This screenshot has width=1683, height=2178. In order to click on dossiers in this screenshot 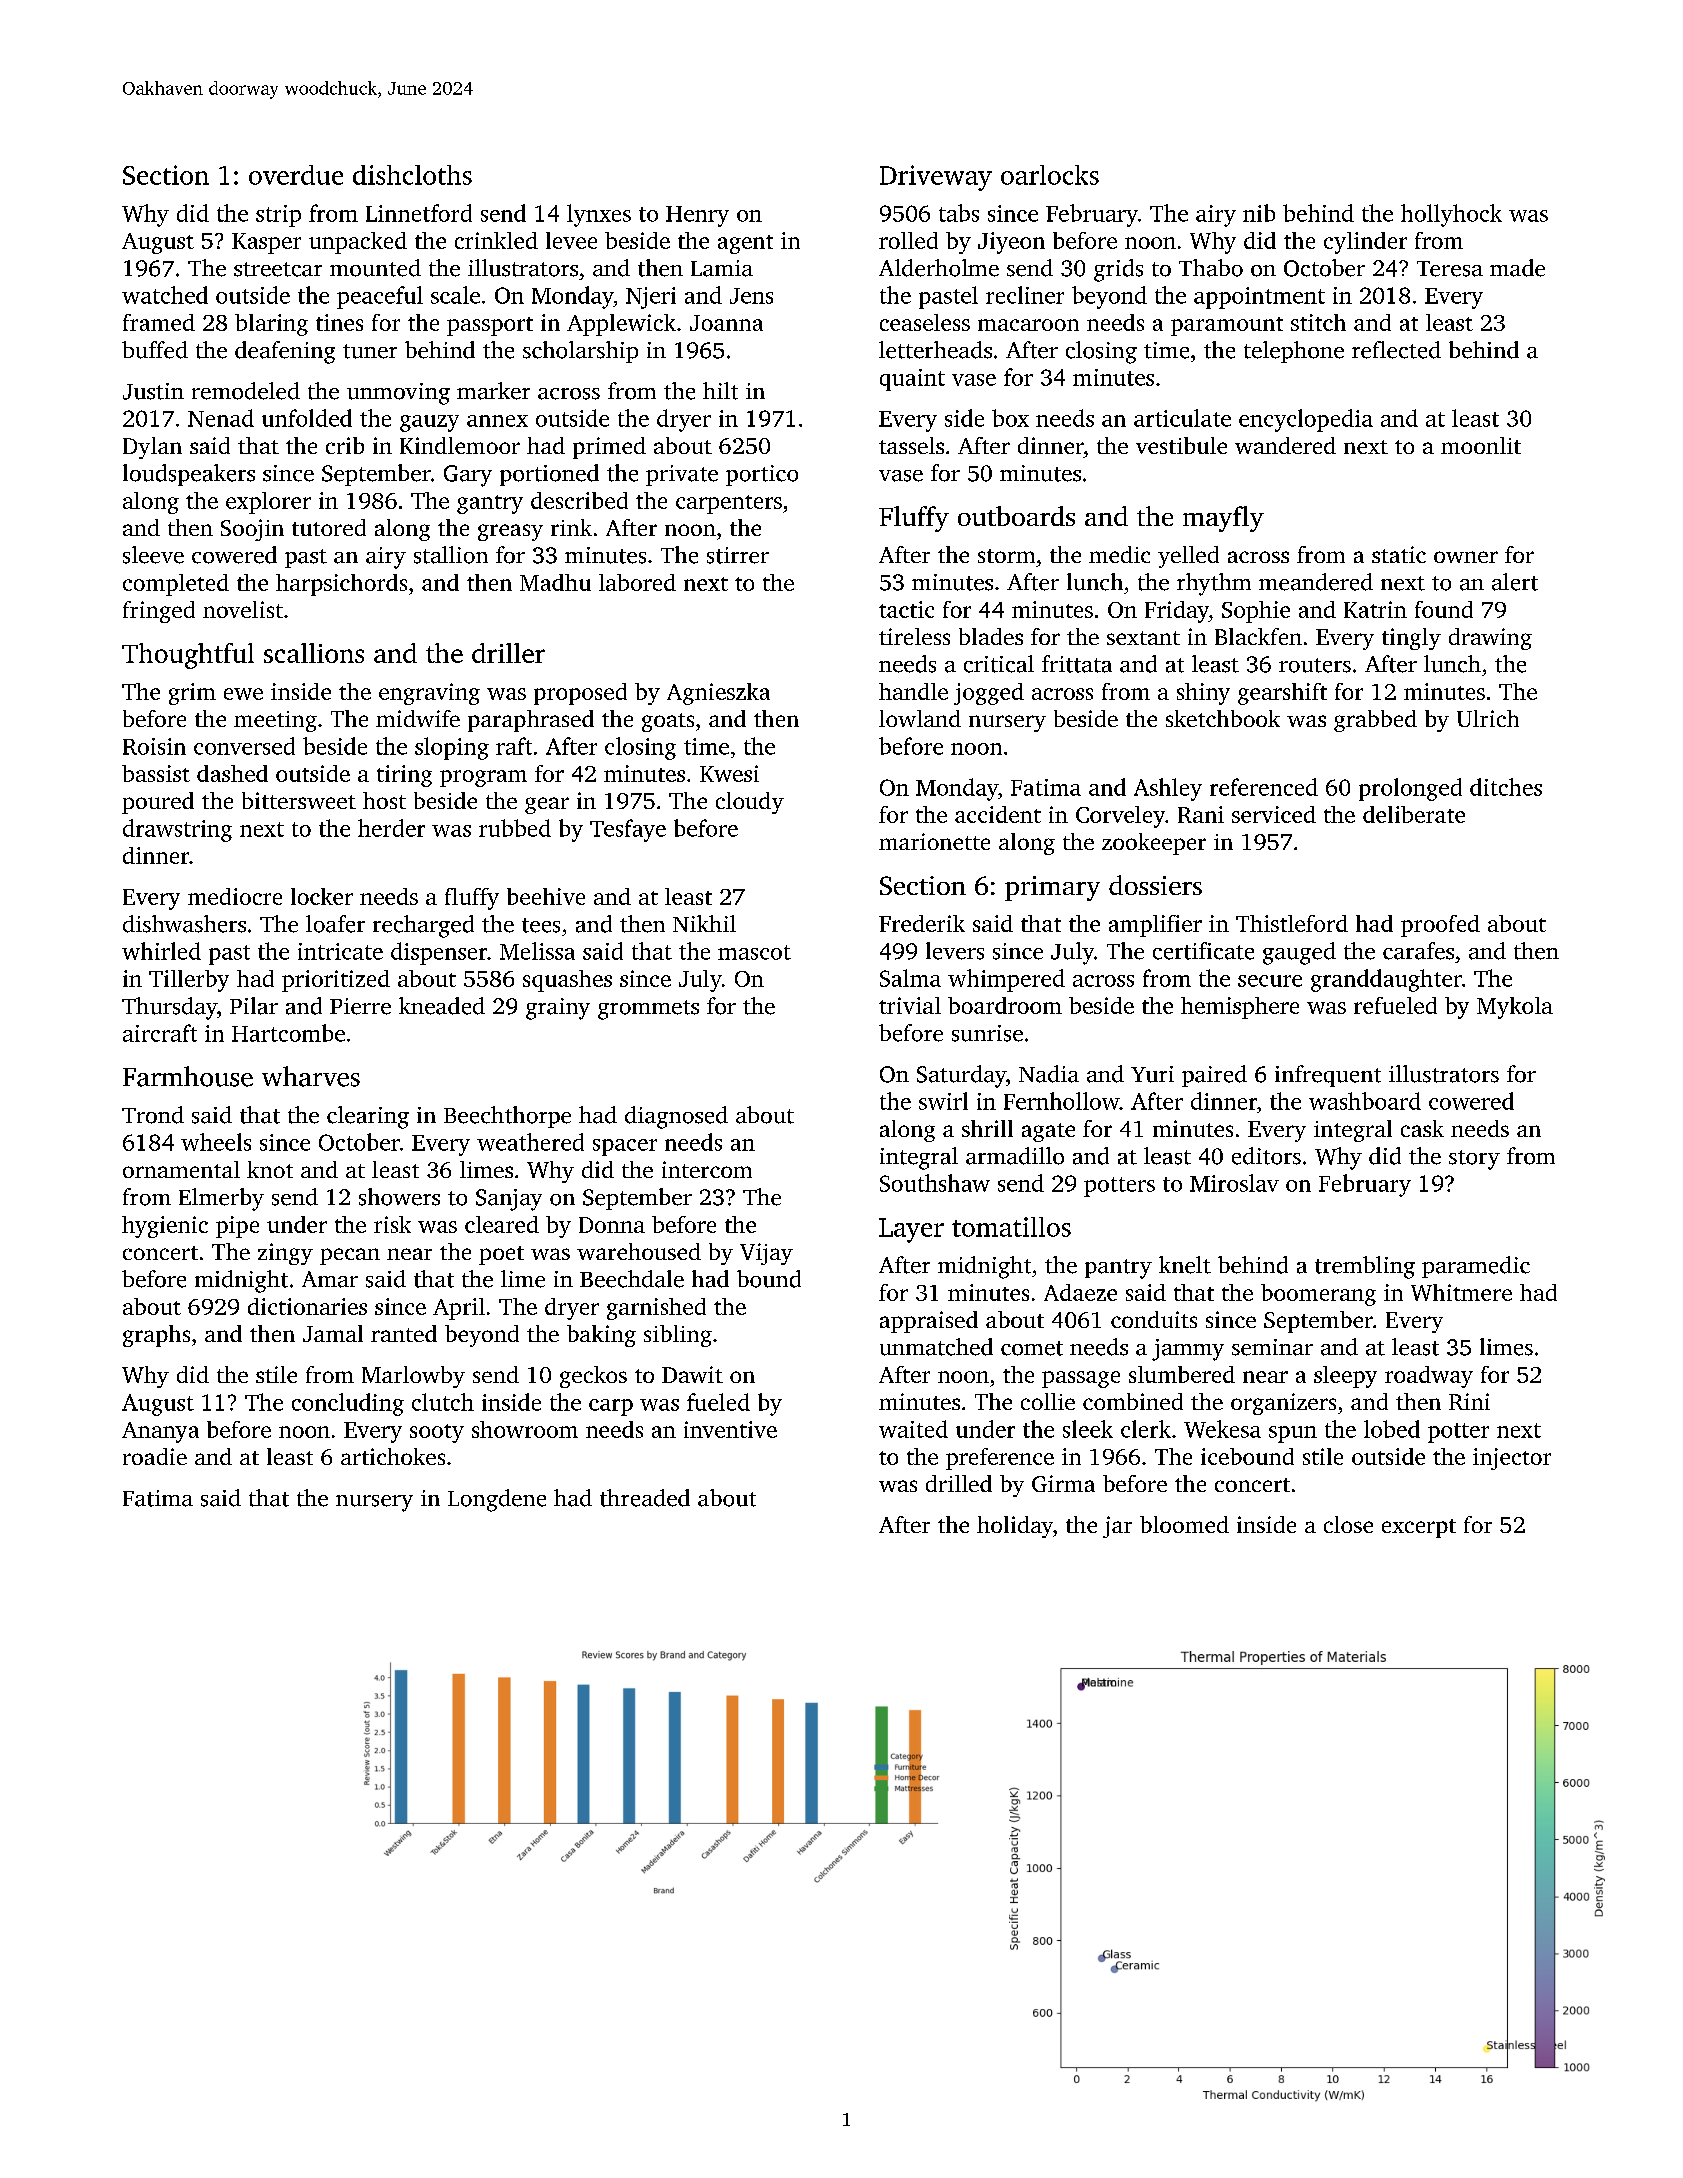, I will do `click(1155, 885)`.
